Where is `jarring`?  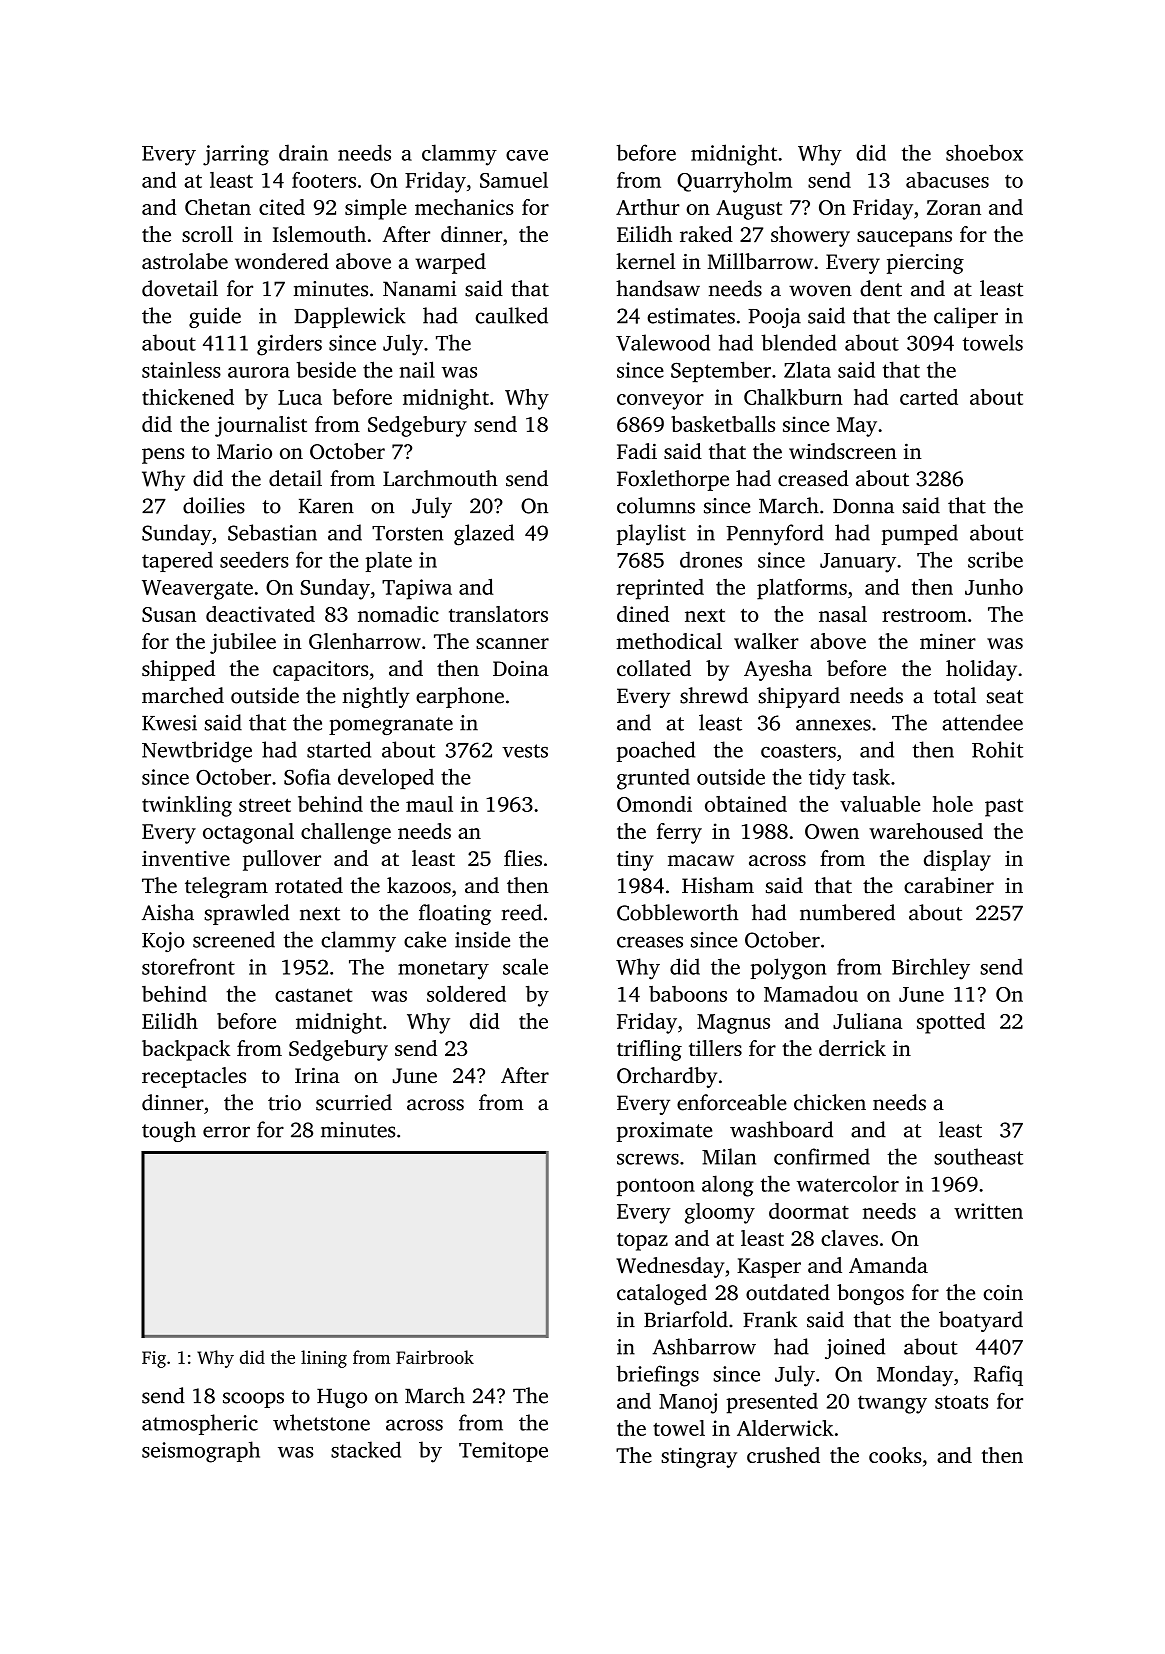 jarring is located at coordinates (236, 155).
